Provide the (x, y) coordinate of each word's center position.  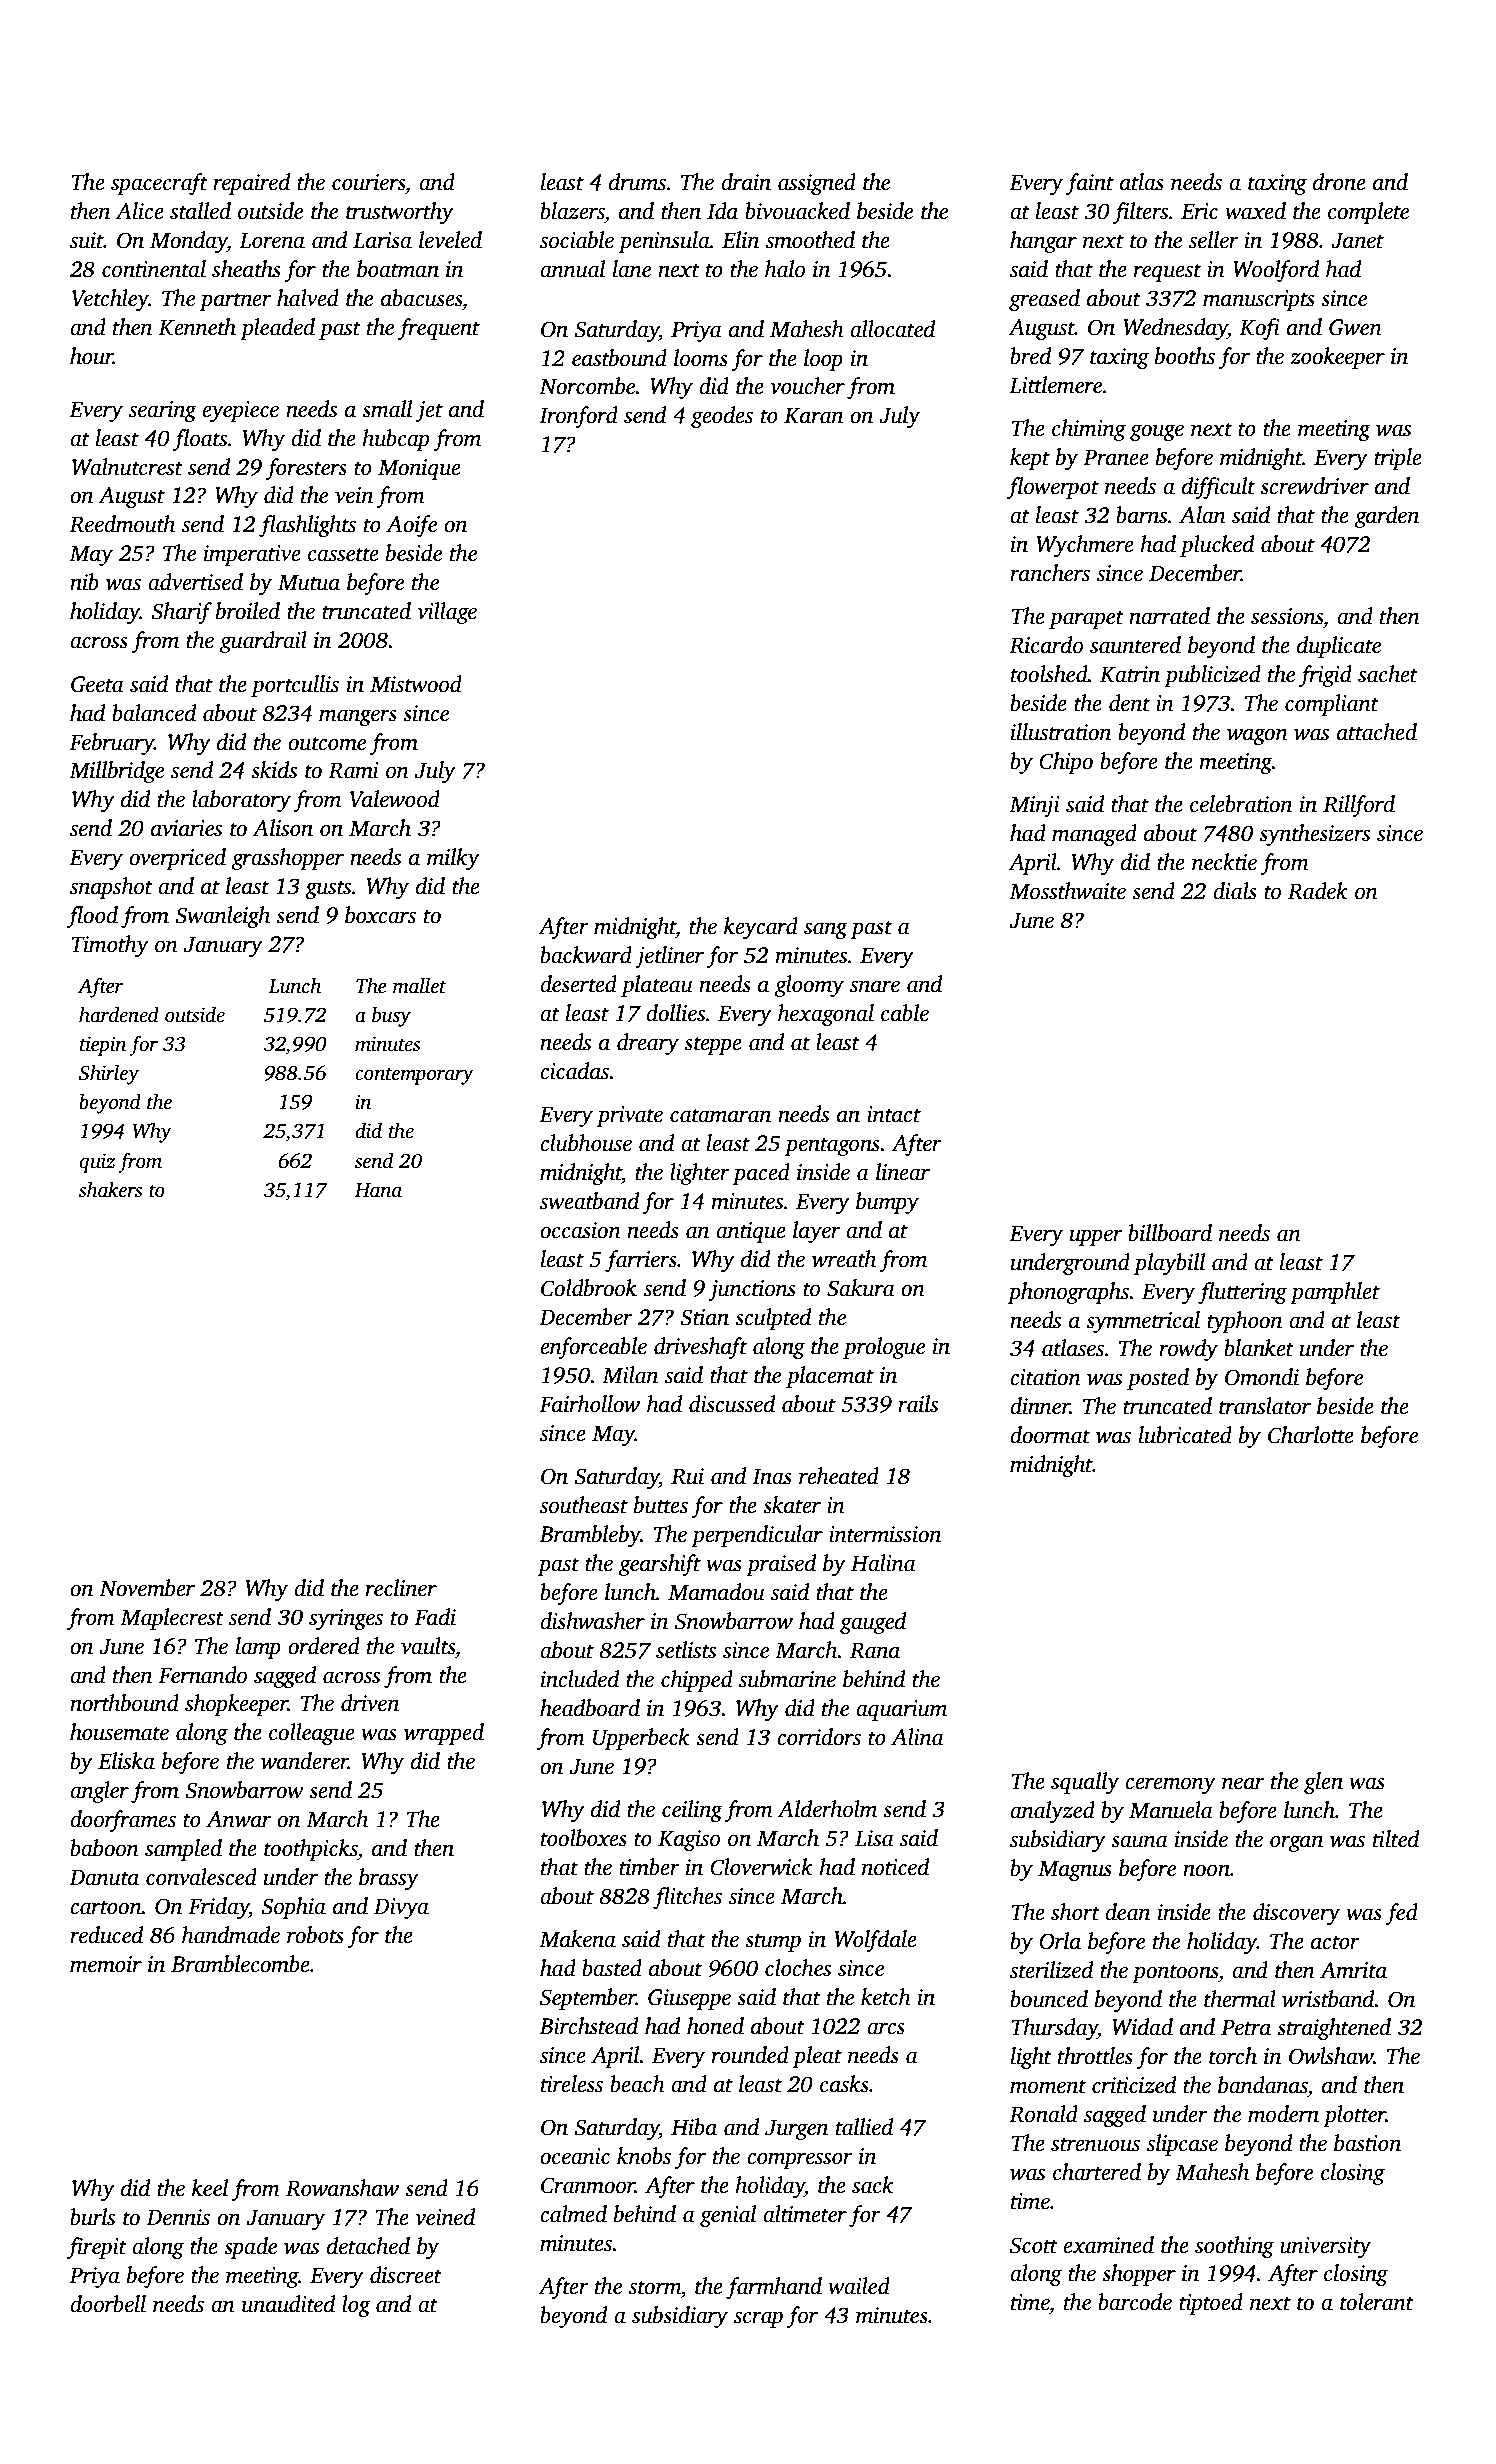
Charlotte (1311, 1435)
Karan (813, 416)
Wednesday (1175, 329)
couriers (368, 182)
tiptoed (1211, 2304)
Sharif (181, 613)
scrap (758, 2319)
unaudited (288, 2304)
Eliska (126, 1761)
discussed (732, 1404)
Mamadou (716, 1592)
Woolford (1276, 271)
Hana (378, 1190)
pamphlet (1335, 1293)
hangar (1043, 242)
